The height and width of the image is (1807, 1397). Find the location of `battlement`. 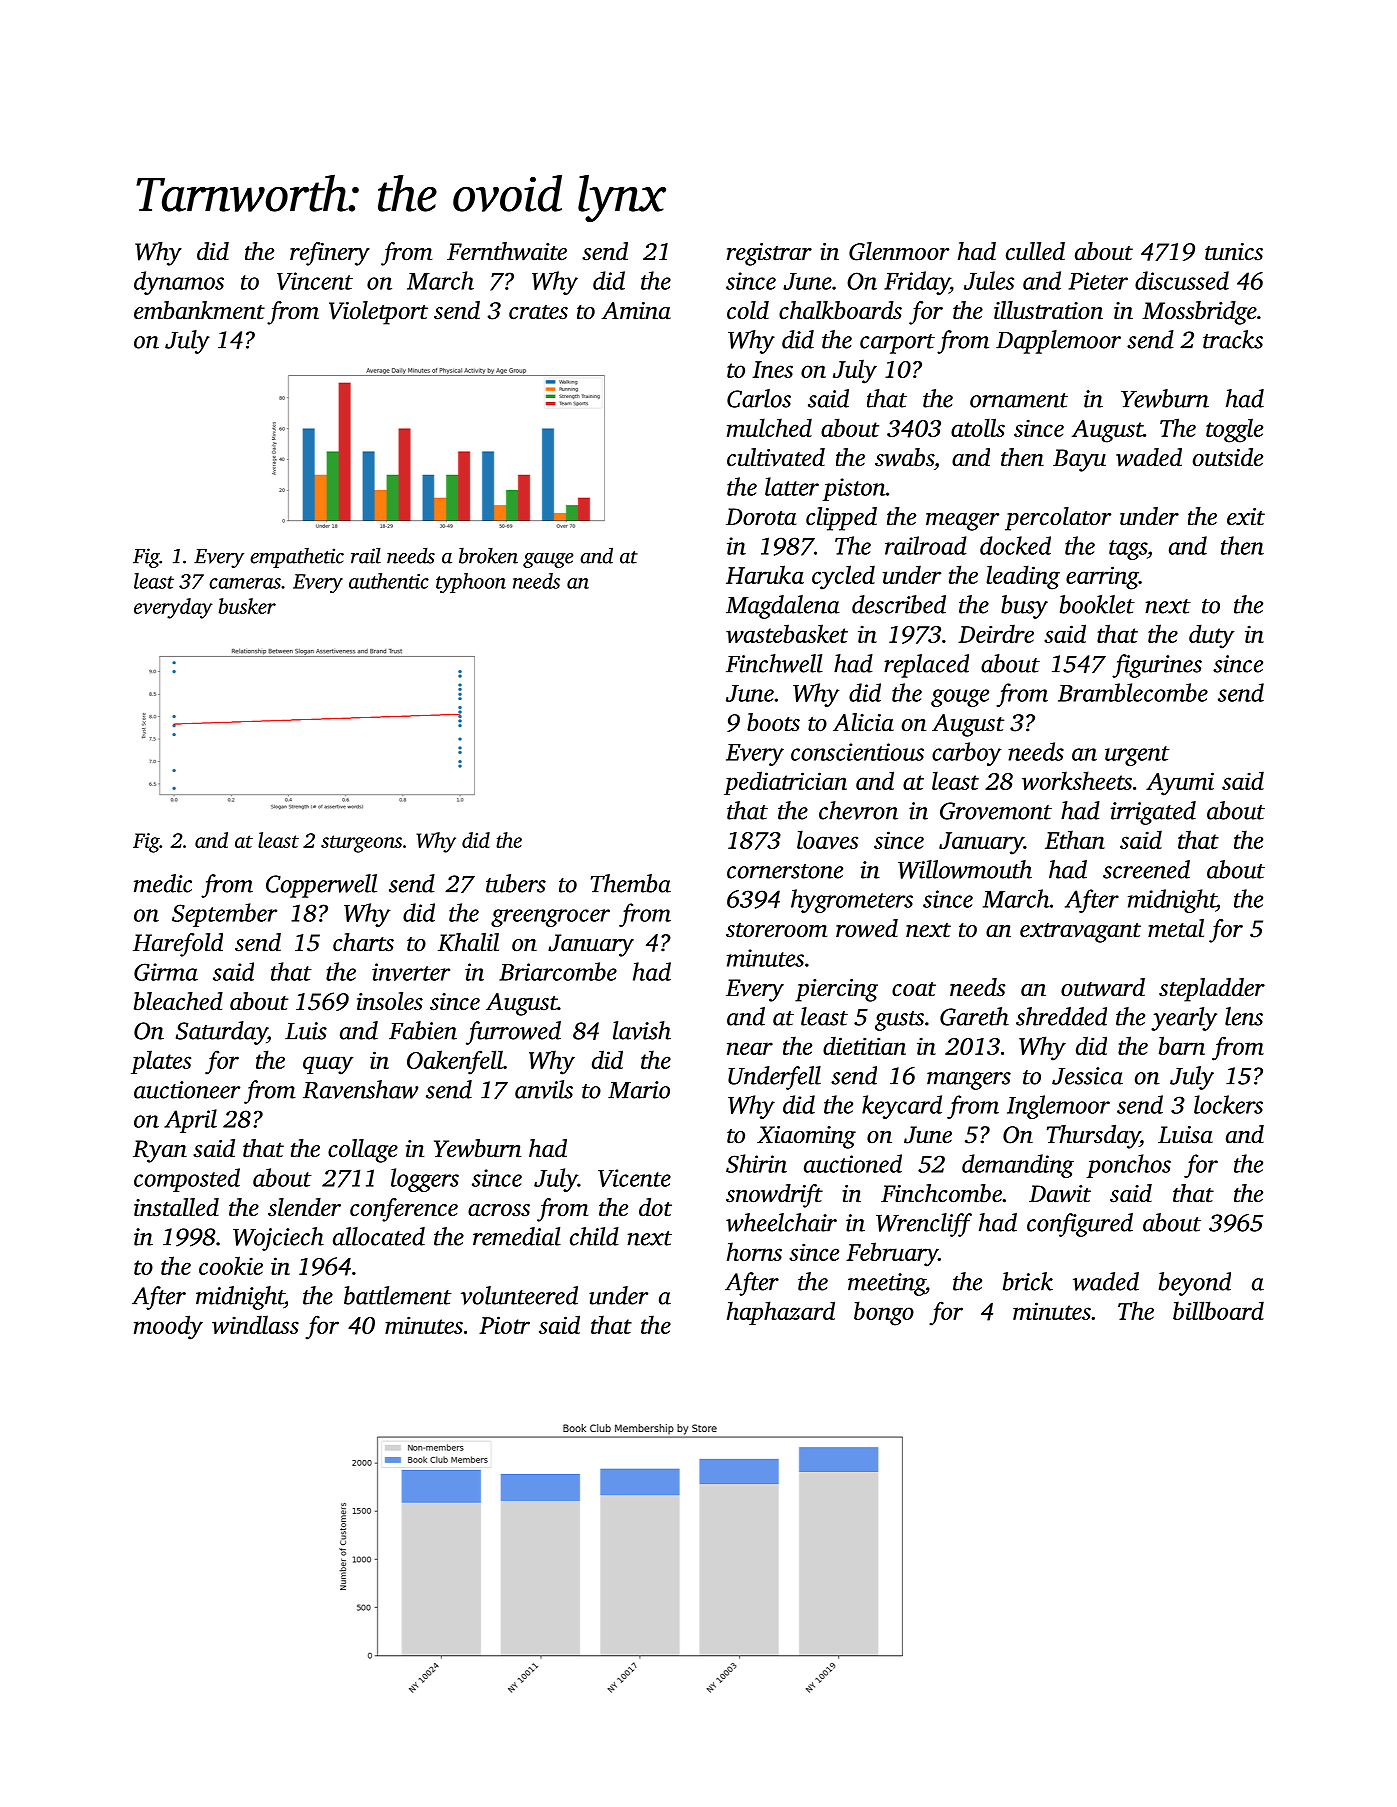

battlement is located at coordinates (398, 1295).
